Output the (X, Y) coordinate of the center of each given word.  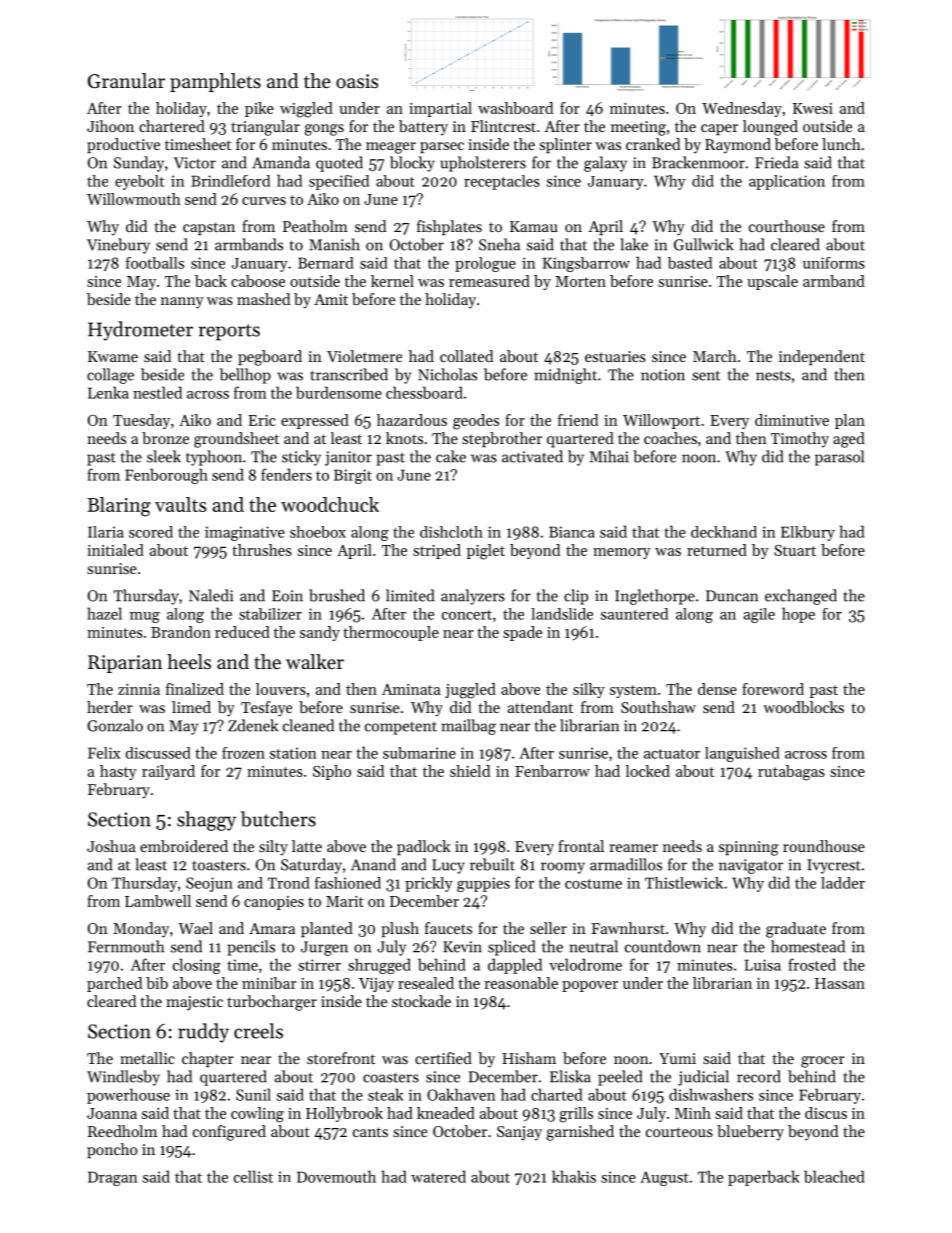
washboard (515, 108)
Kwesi (813, 108)
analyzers (473, 597)
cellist (253, 1176)
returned (717, 550)
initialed (115, 550)
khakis (574, 1176)
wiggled (306, 110)
